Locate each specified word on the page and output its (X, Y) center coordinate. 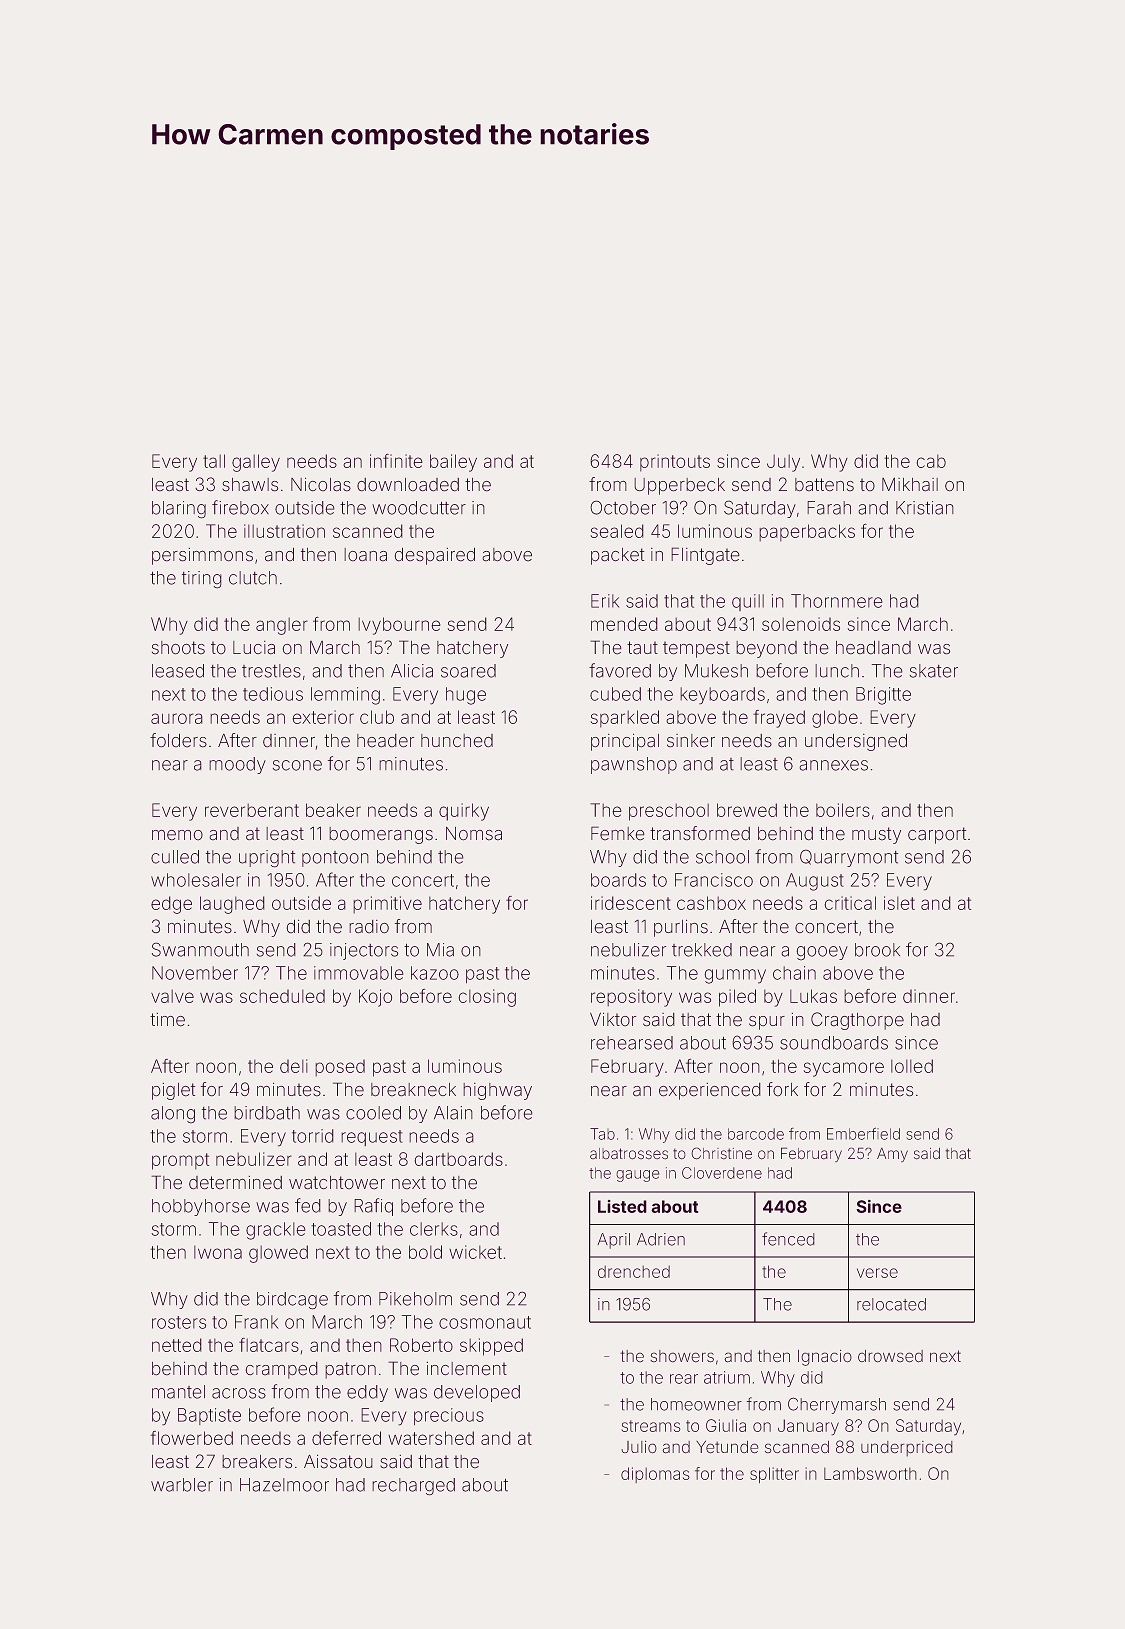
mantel (178, 1392)
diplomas (655, 1475)
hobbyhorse (201, 1207)
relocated (891, 1304)
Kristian (924, 508)
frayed (779, 719)
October (623, 508)
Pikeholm (415, 1299)
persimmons (202, 556)
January (808, 1427)
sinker (691, 740)
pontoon (335, 859)
